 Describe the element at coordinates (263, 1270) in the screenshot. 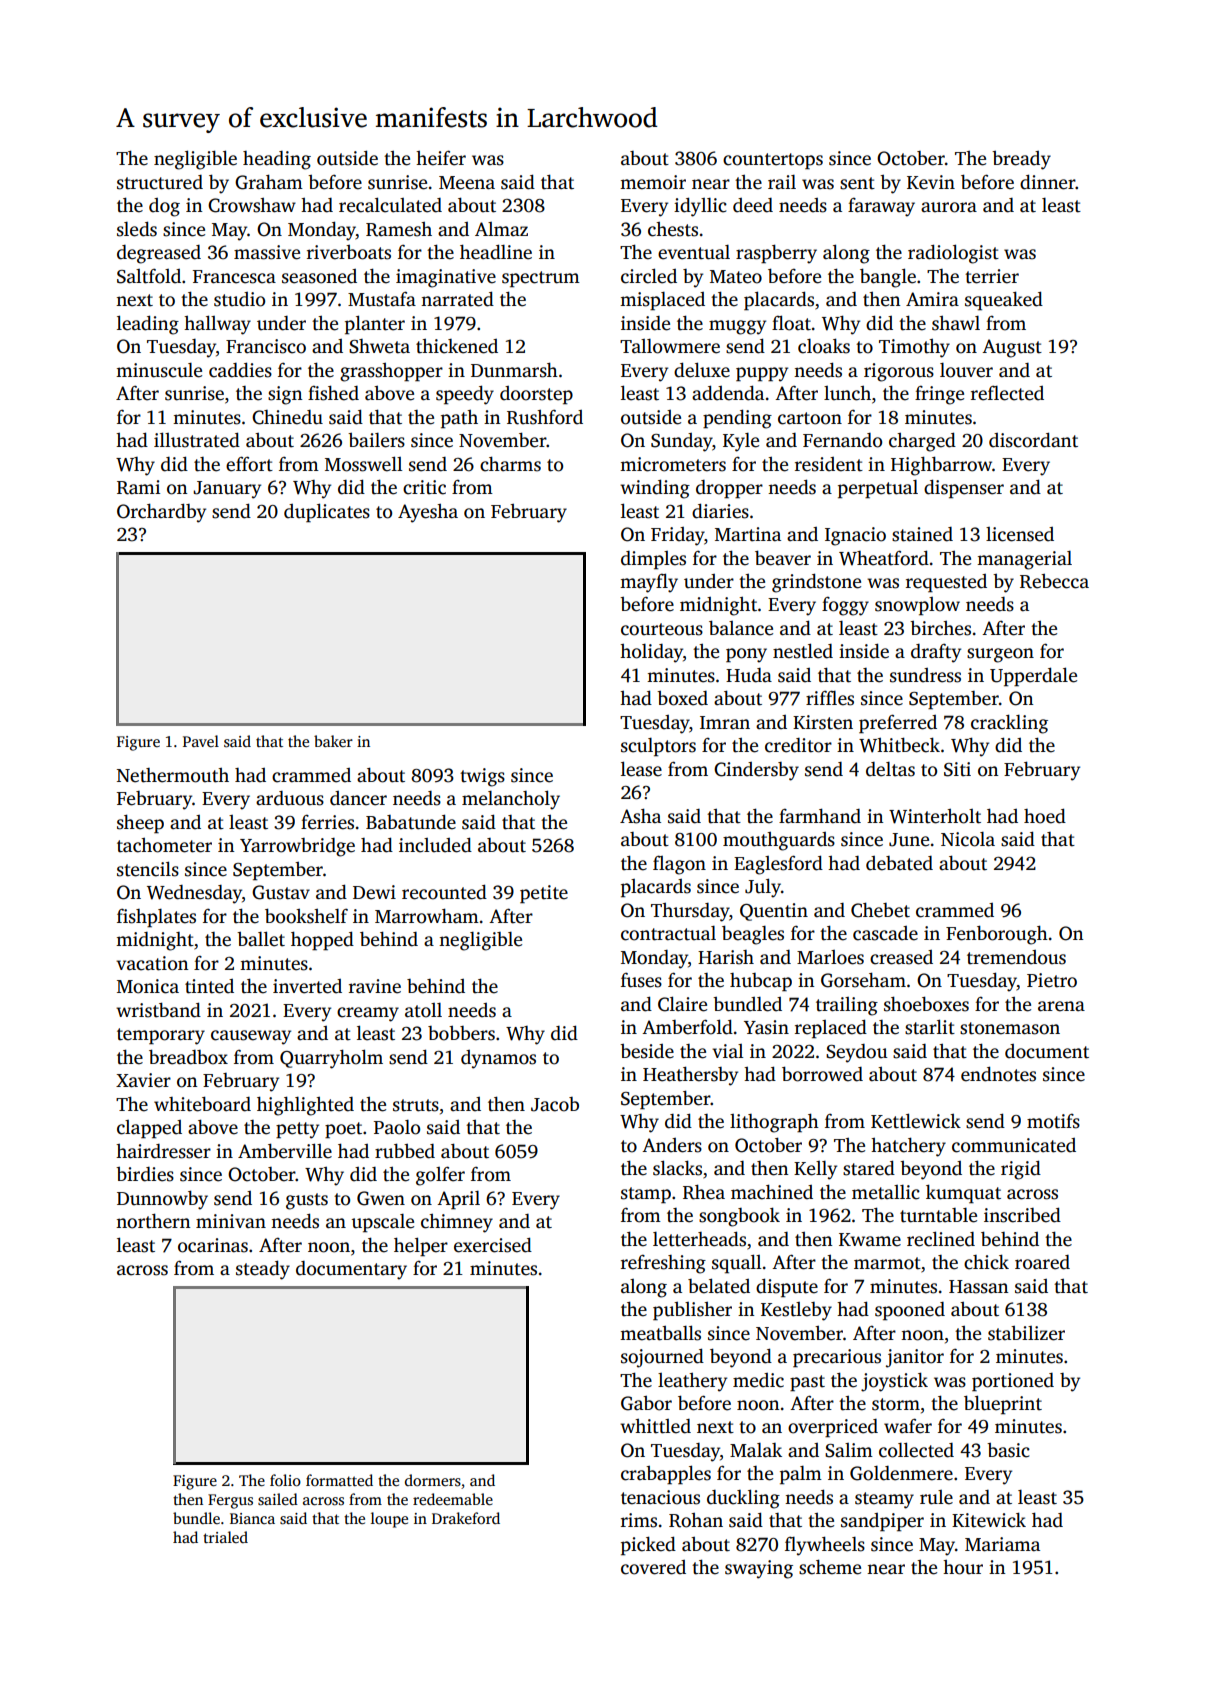

I see `steady` at that location.
